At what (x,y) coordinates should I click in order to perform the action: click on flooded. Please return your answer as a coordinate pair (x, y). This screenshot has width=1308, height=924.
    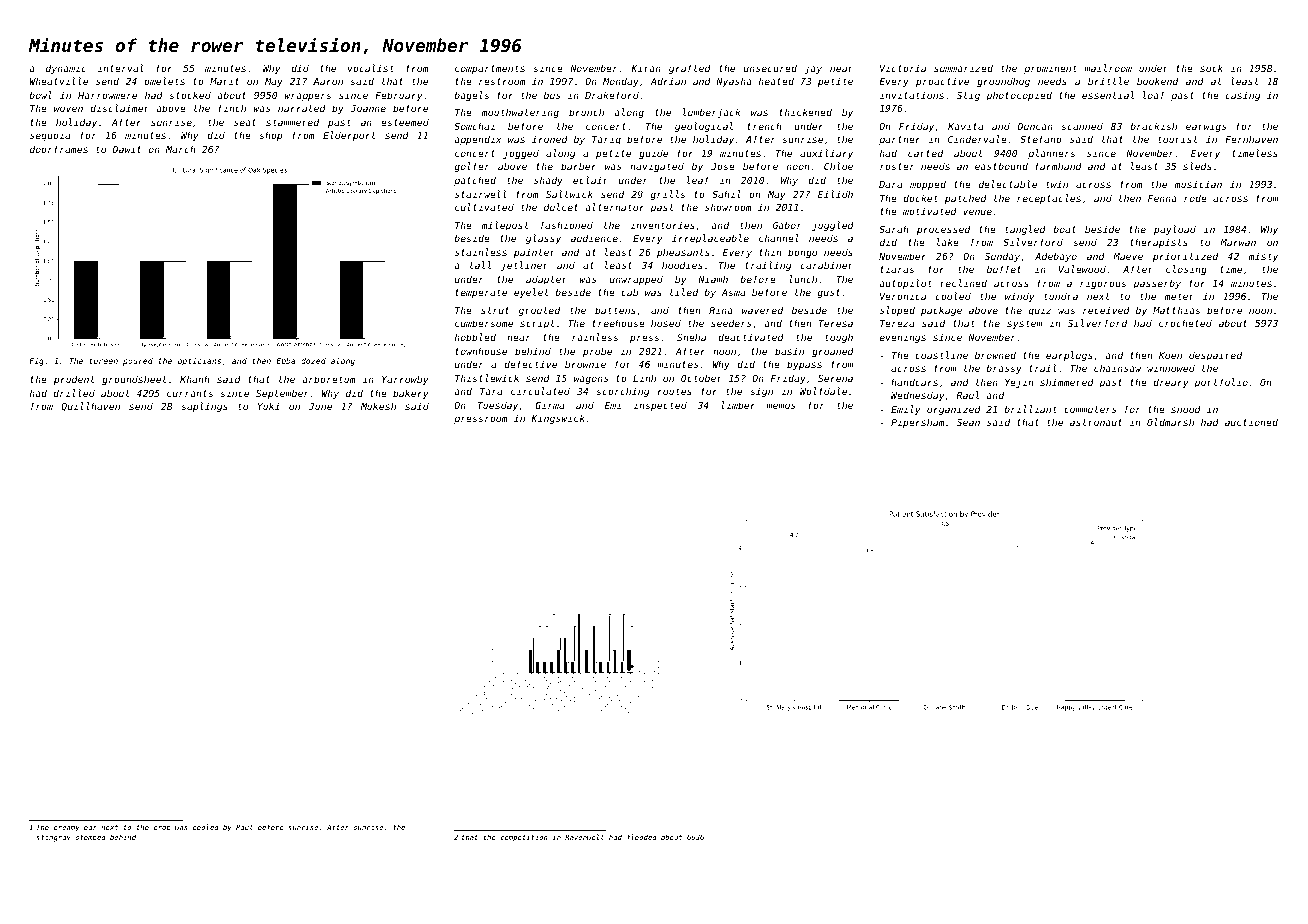
    Looking at the image, I should click on (642, 837).
